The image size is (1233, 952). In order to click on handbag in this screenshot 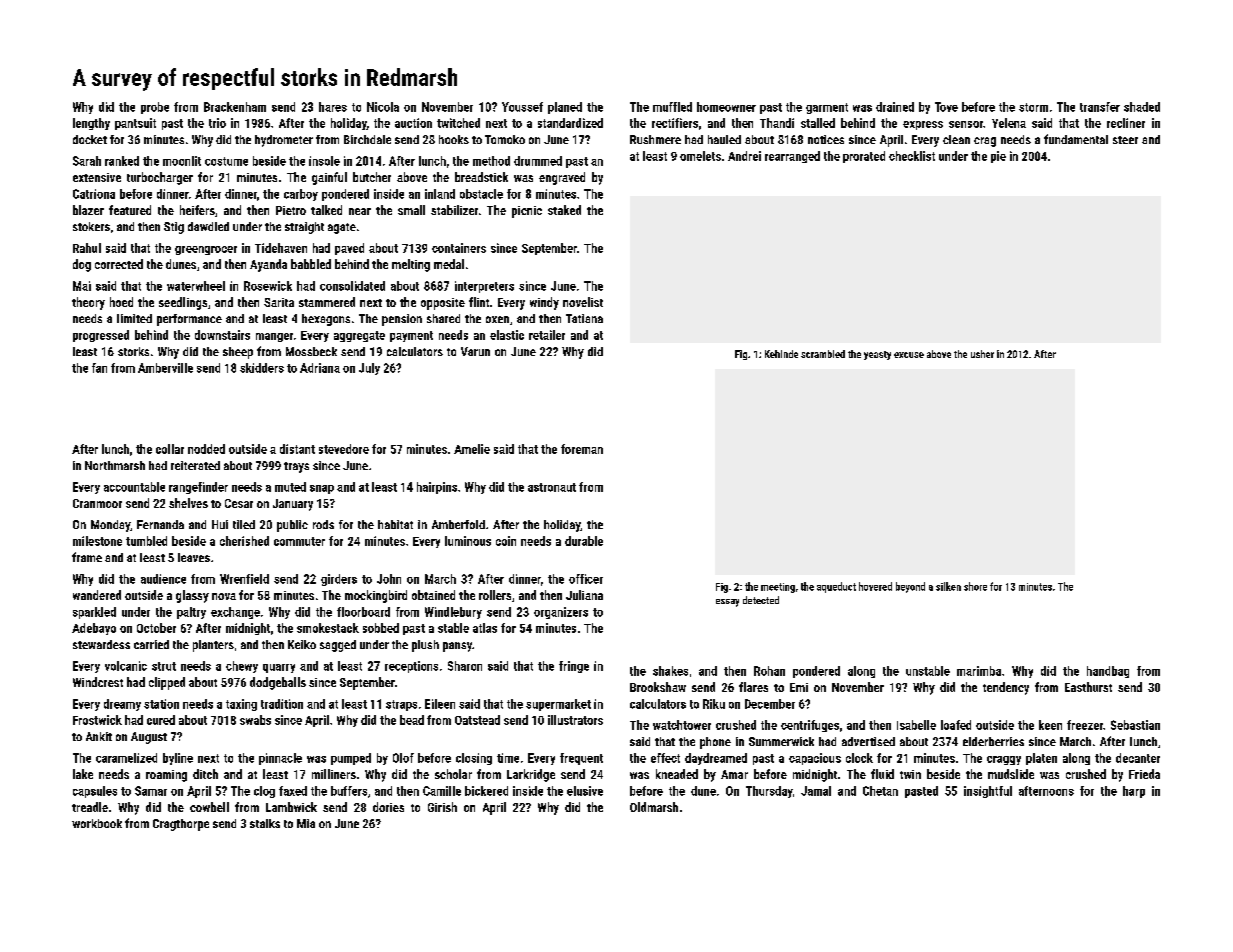, I will do `click(1108, 672)`.
